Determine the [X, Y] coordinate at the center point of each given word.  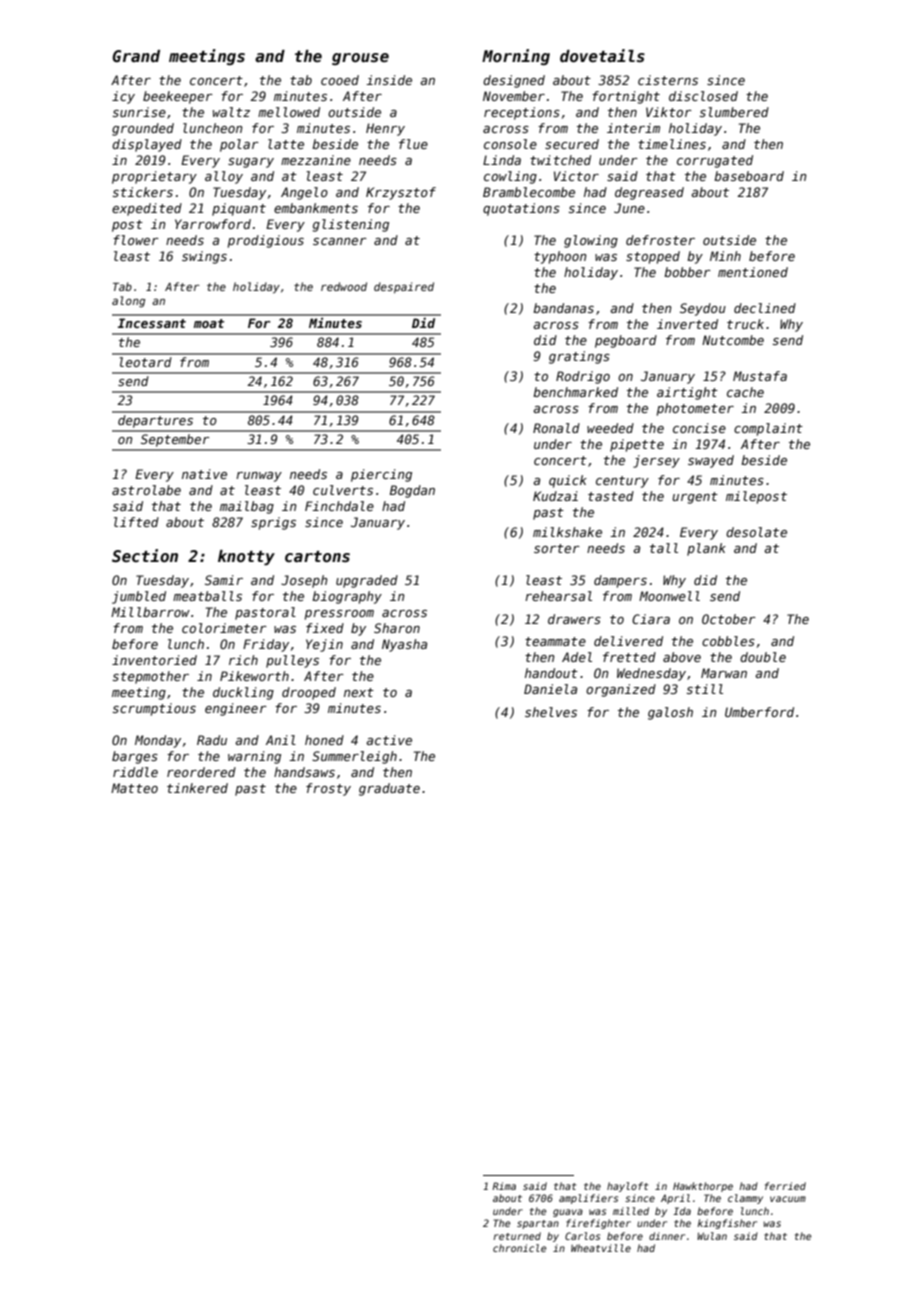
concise [699, 428]
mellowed [289, 112]
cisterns [668, 80]
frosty [328, 789]
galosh [670, 713]
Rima [504, 1186]
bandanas [563, 308]
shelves [551, 712]
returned [517, 1236]
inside [389, 80]
